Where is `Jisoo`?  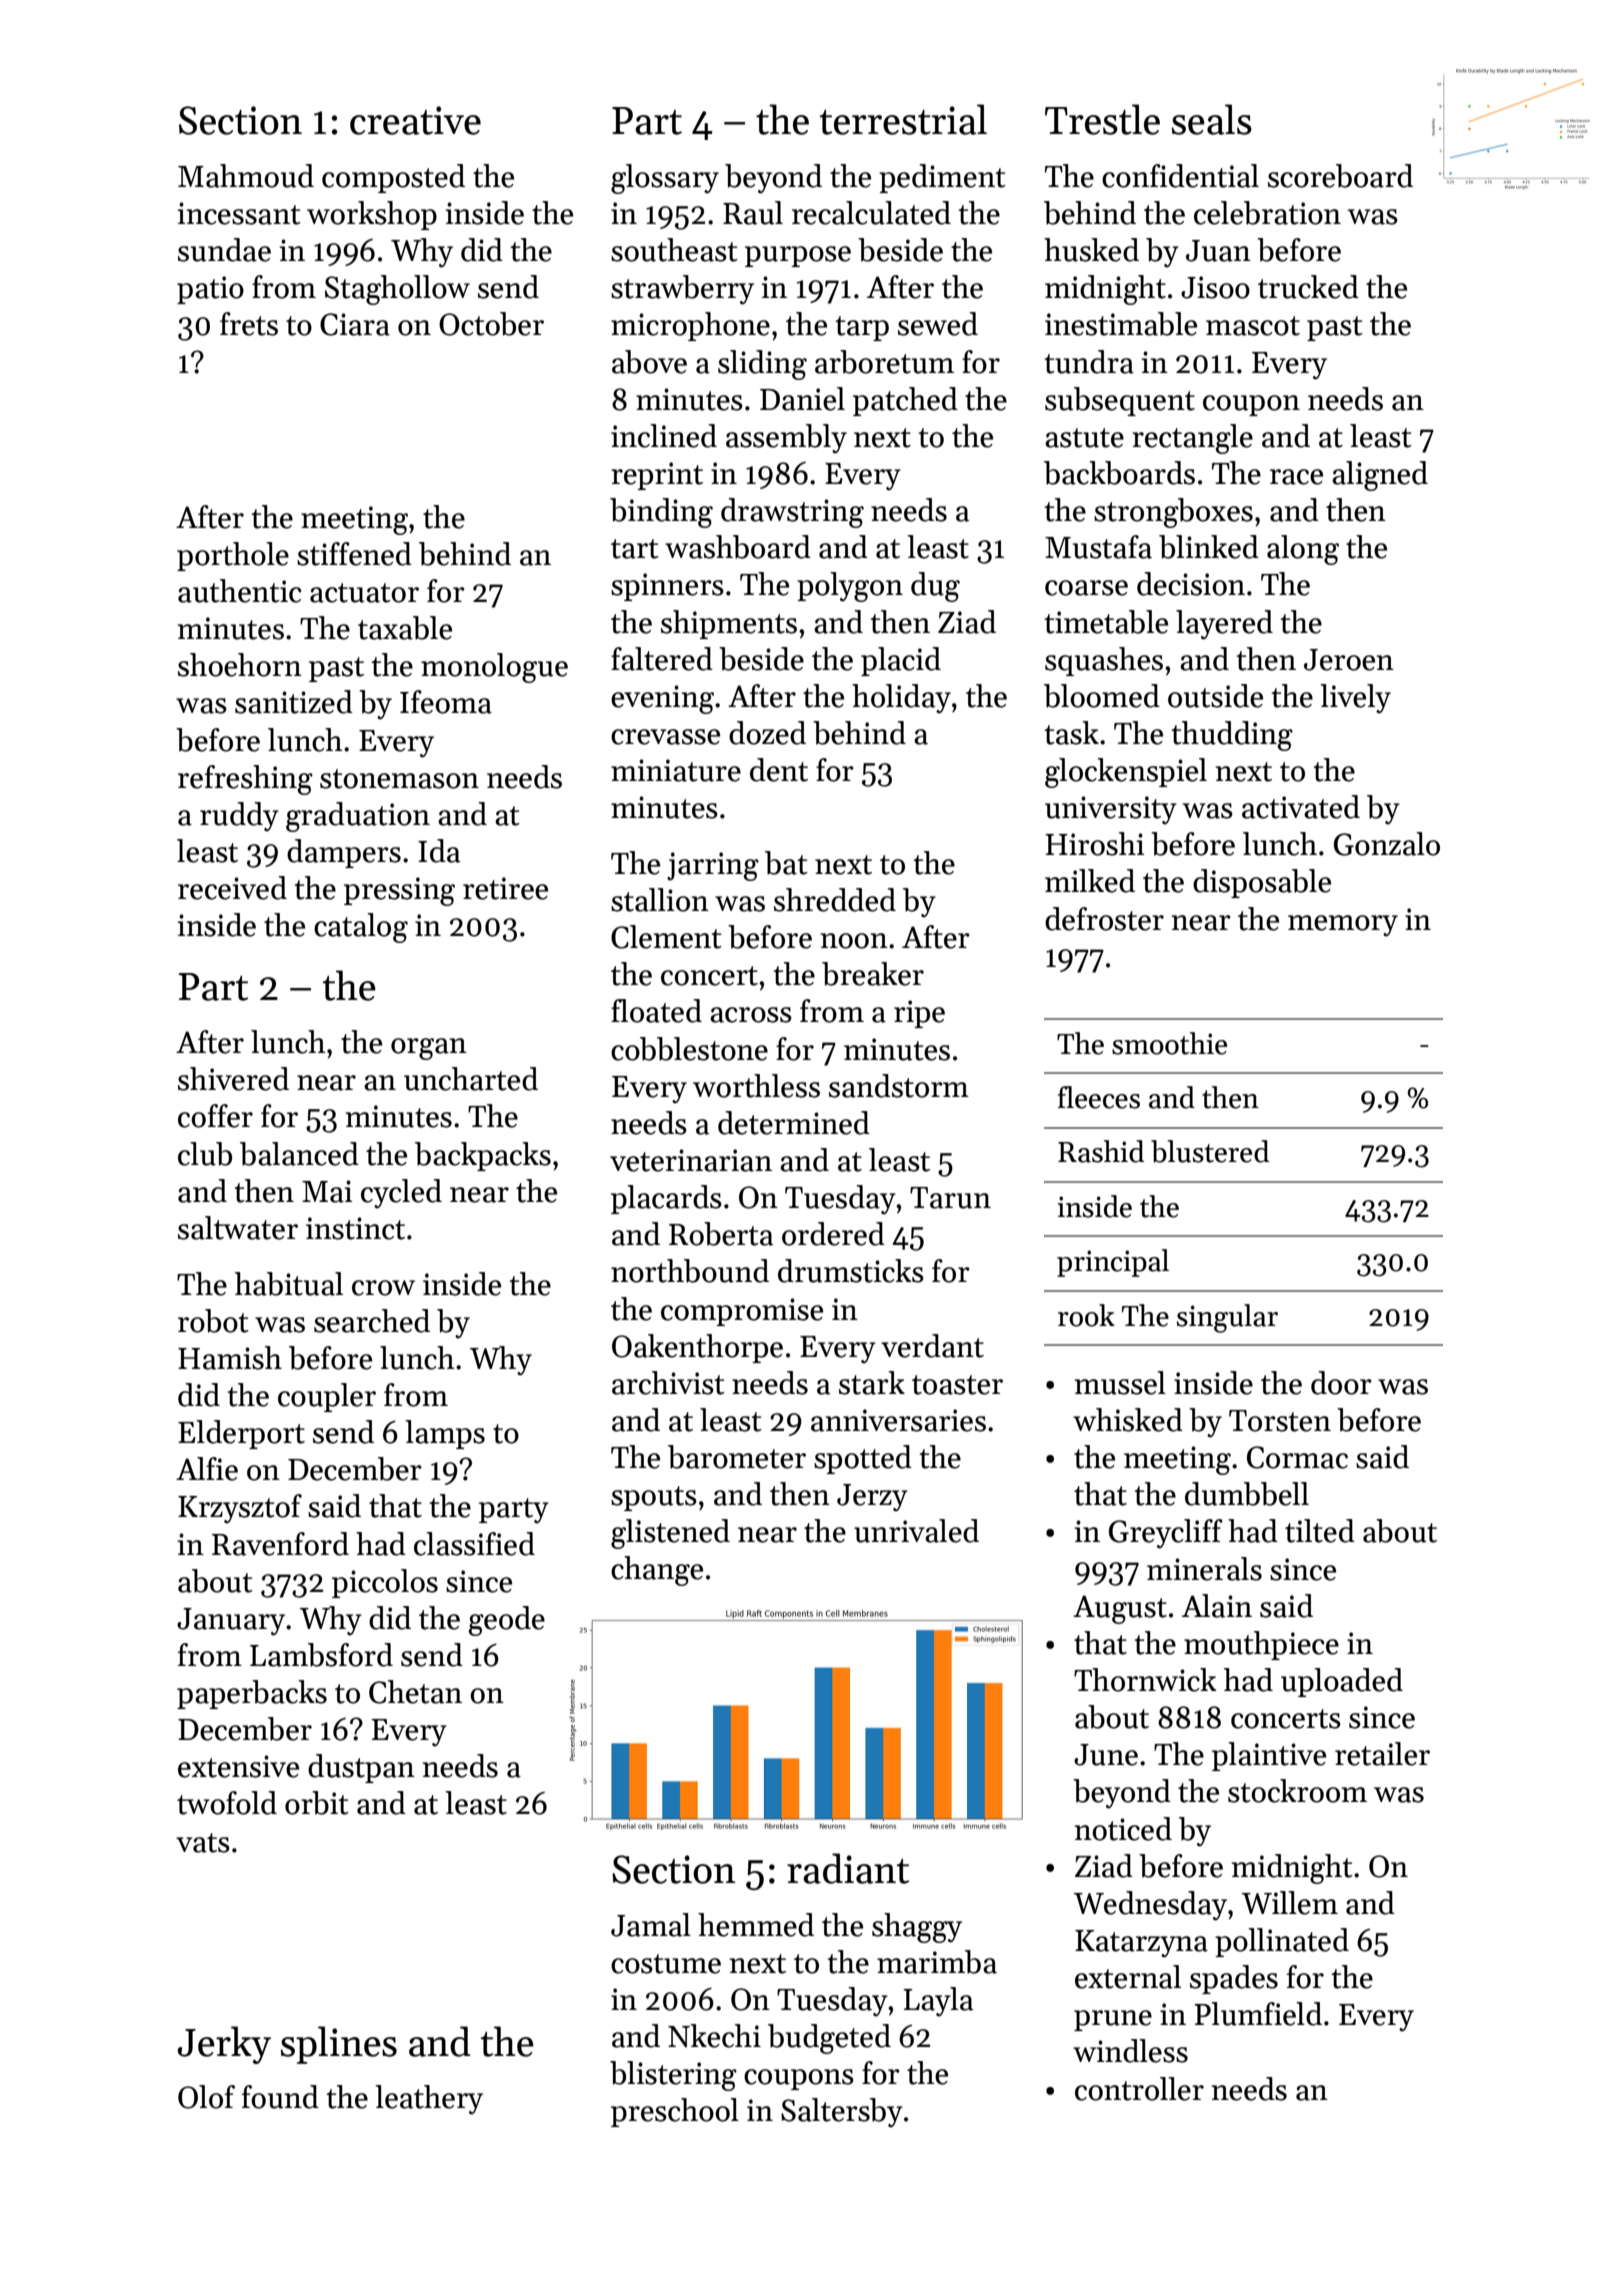
Jisoo is located at coordinates (1215, 287).
